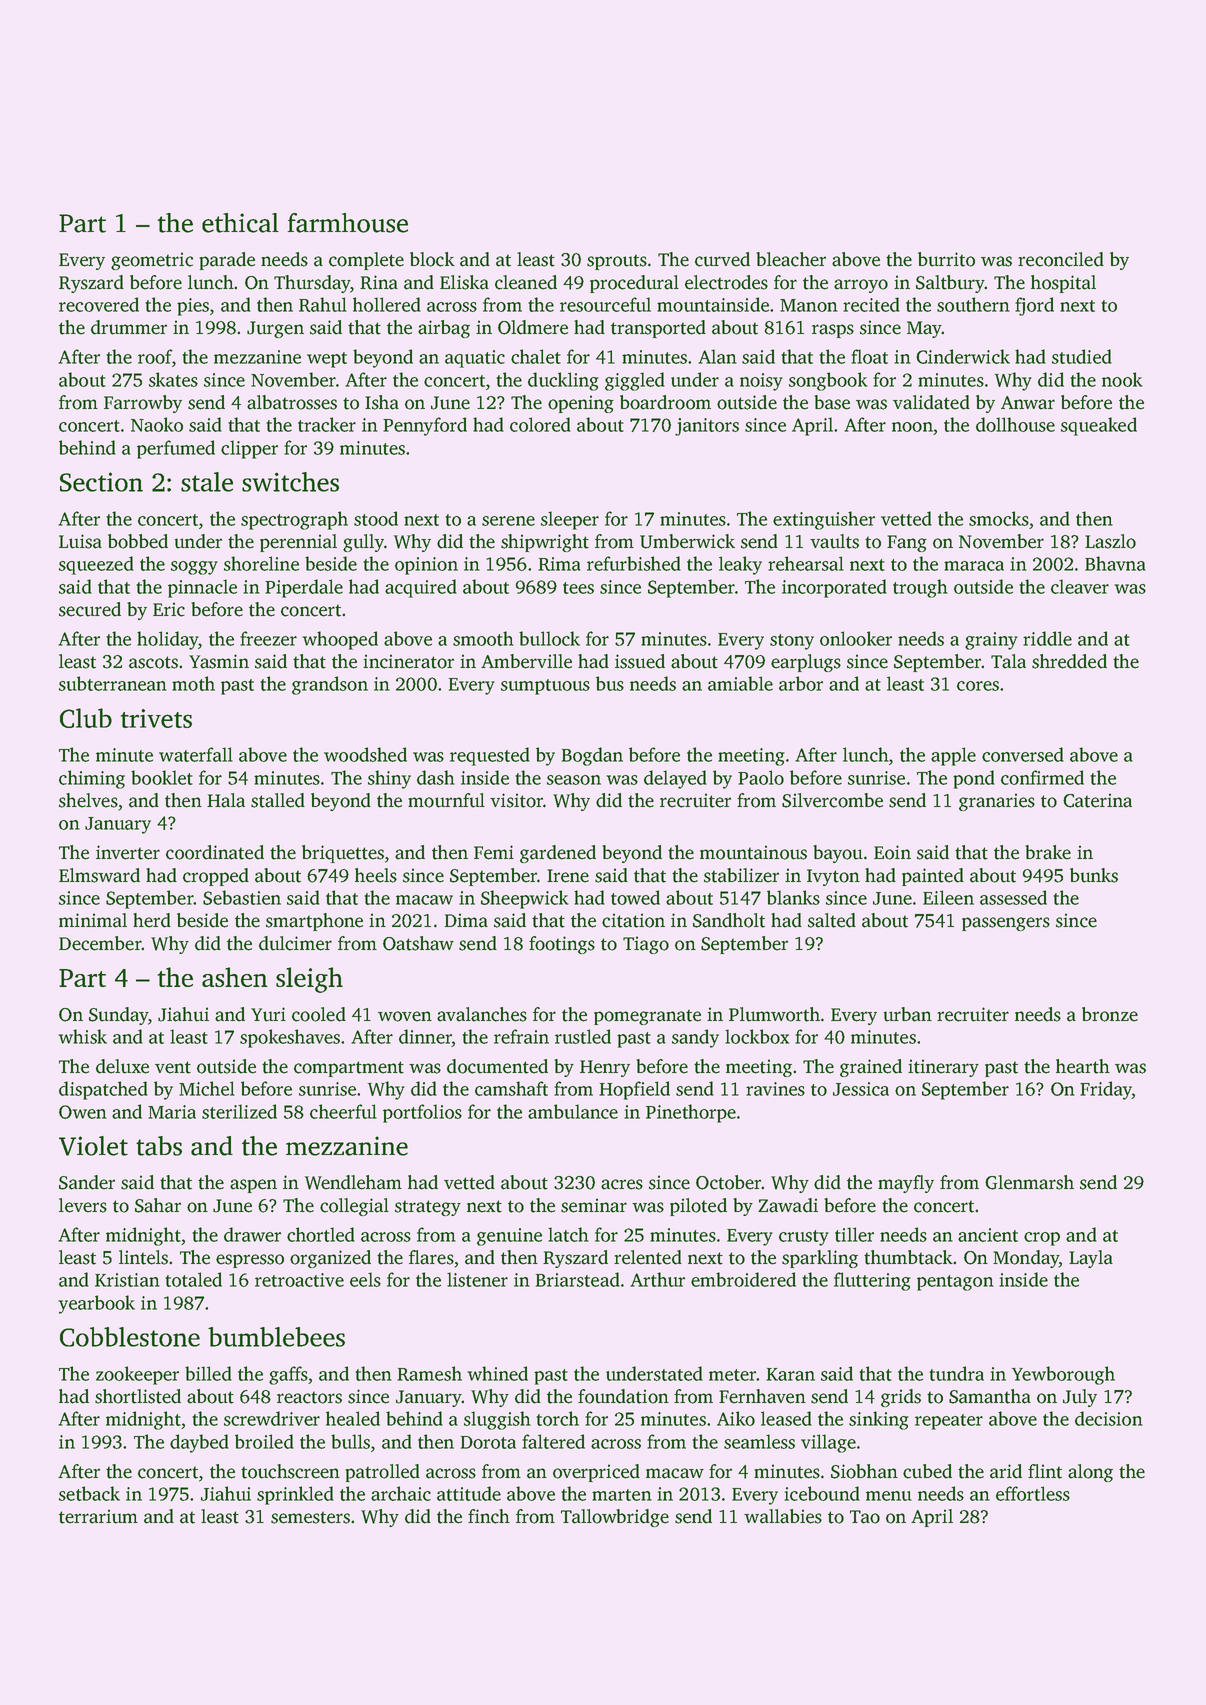 The width and height of the document is (1206, 1705). Describe the element at coordinates (978, 686) in the document. I see `cores` at that location.
